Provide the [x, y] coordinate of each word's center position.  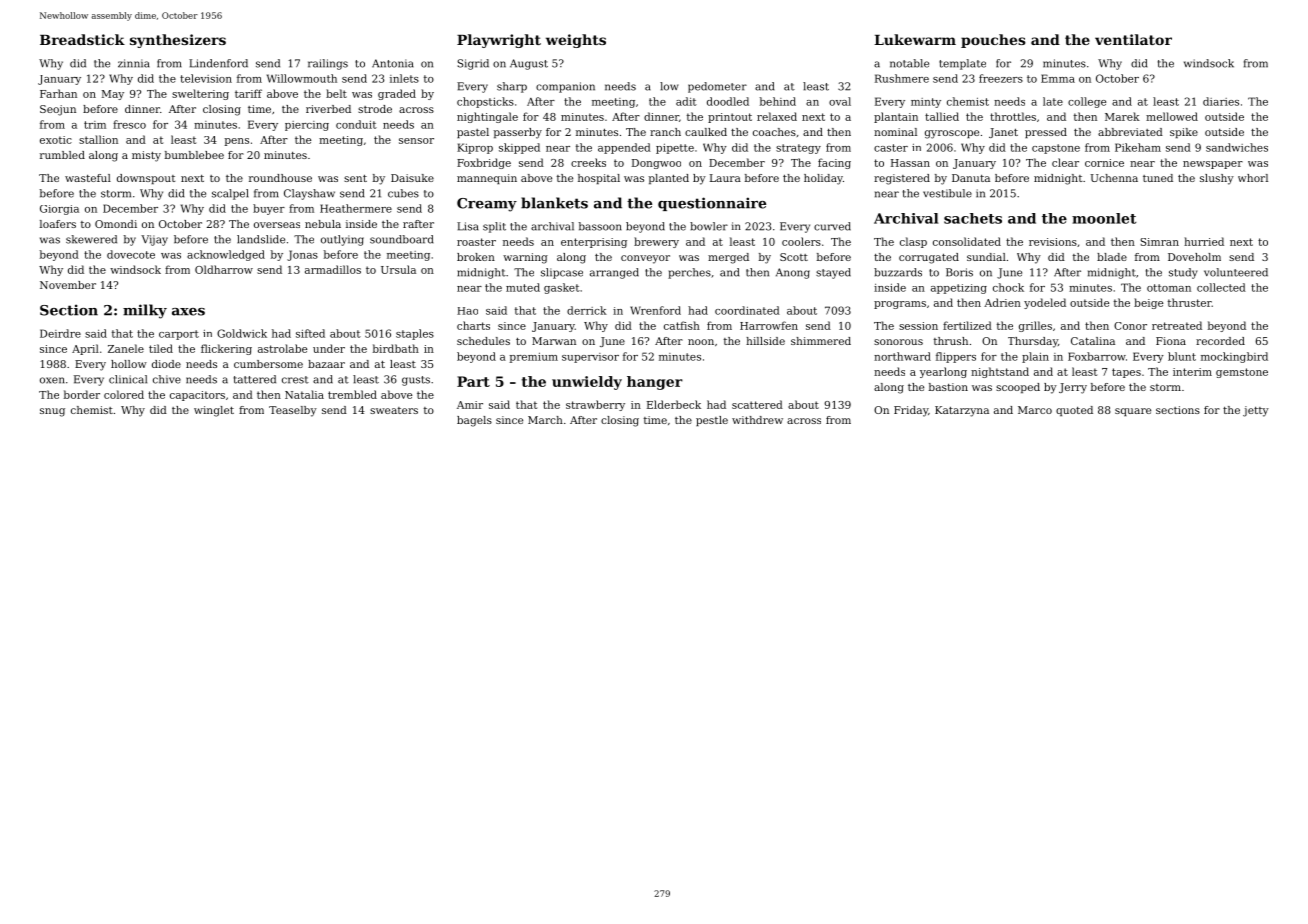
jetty [1256, 411]
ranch [665, 132]
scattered [757, 404]
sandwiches [1237, 147]
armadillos [333, 269]
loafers [58, 224]
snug [52, 412]
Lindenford [218, 63]
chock [1008, 287]
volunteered [1236, 272]
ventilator [1133, 39]
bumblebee [194, 155]
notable [909, 63]
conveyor [645, 259]
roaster [476, 242]
